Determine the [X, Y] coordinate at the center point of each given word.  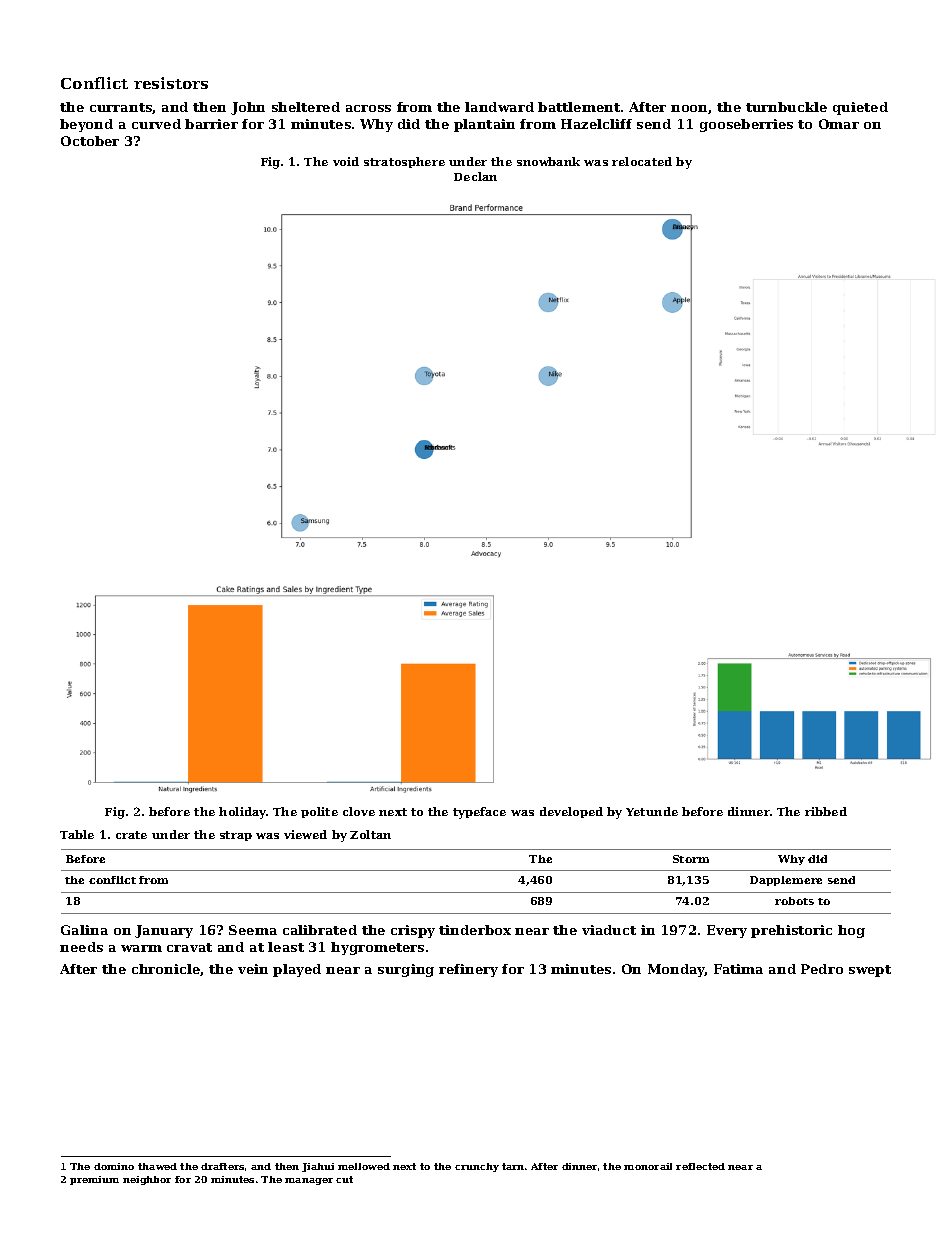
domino [114, 1166]
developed [571, 812]
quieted [860, 108]
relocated [642, 161]
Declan [475, 176]
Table [77, 834]
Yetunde [652, 811]
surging [406, 970]
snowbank [548, 161]
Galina [84, 930]
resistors [171, 83]
